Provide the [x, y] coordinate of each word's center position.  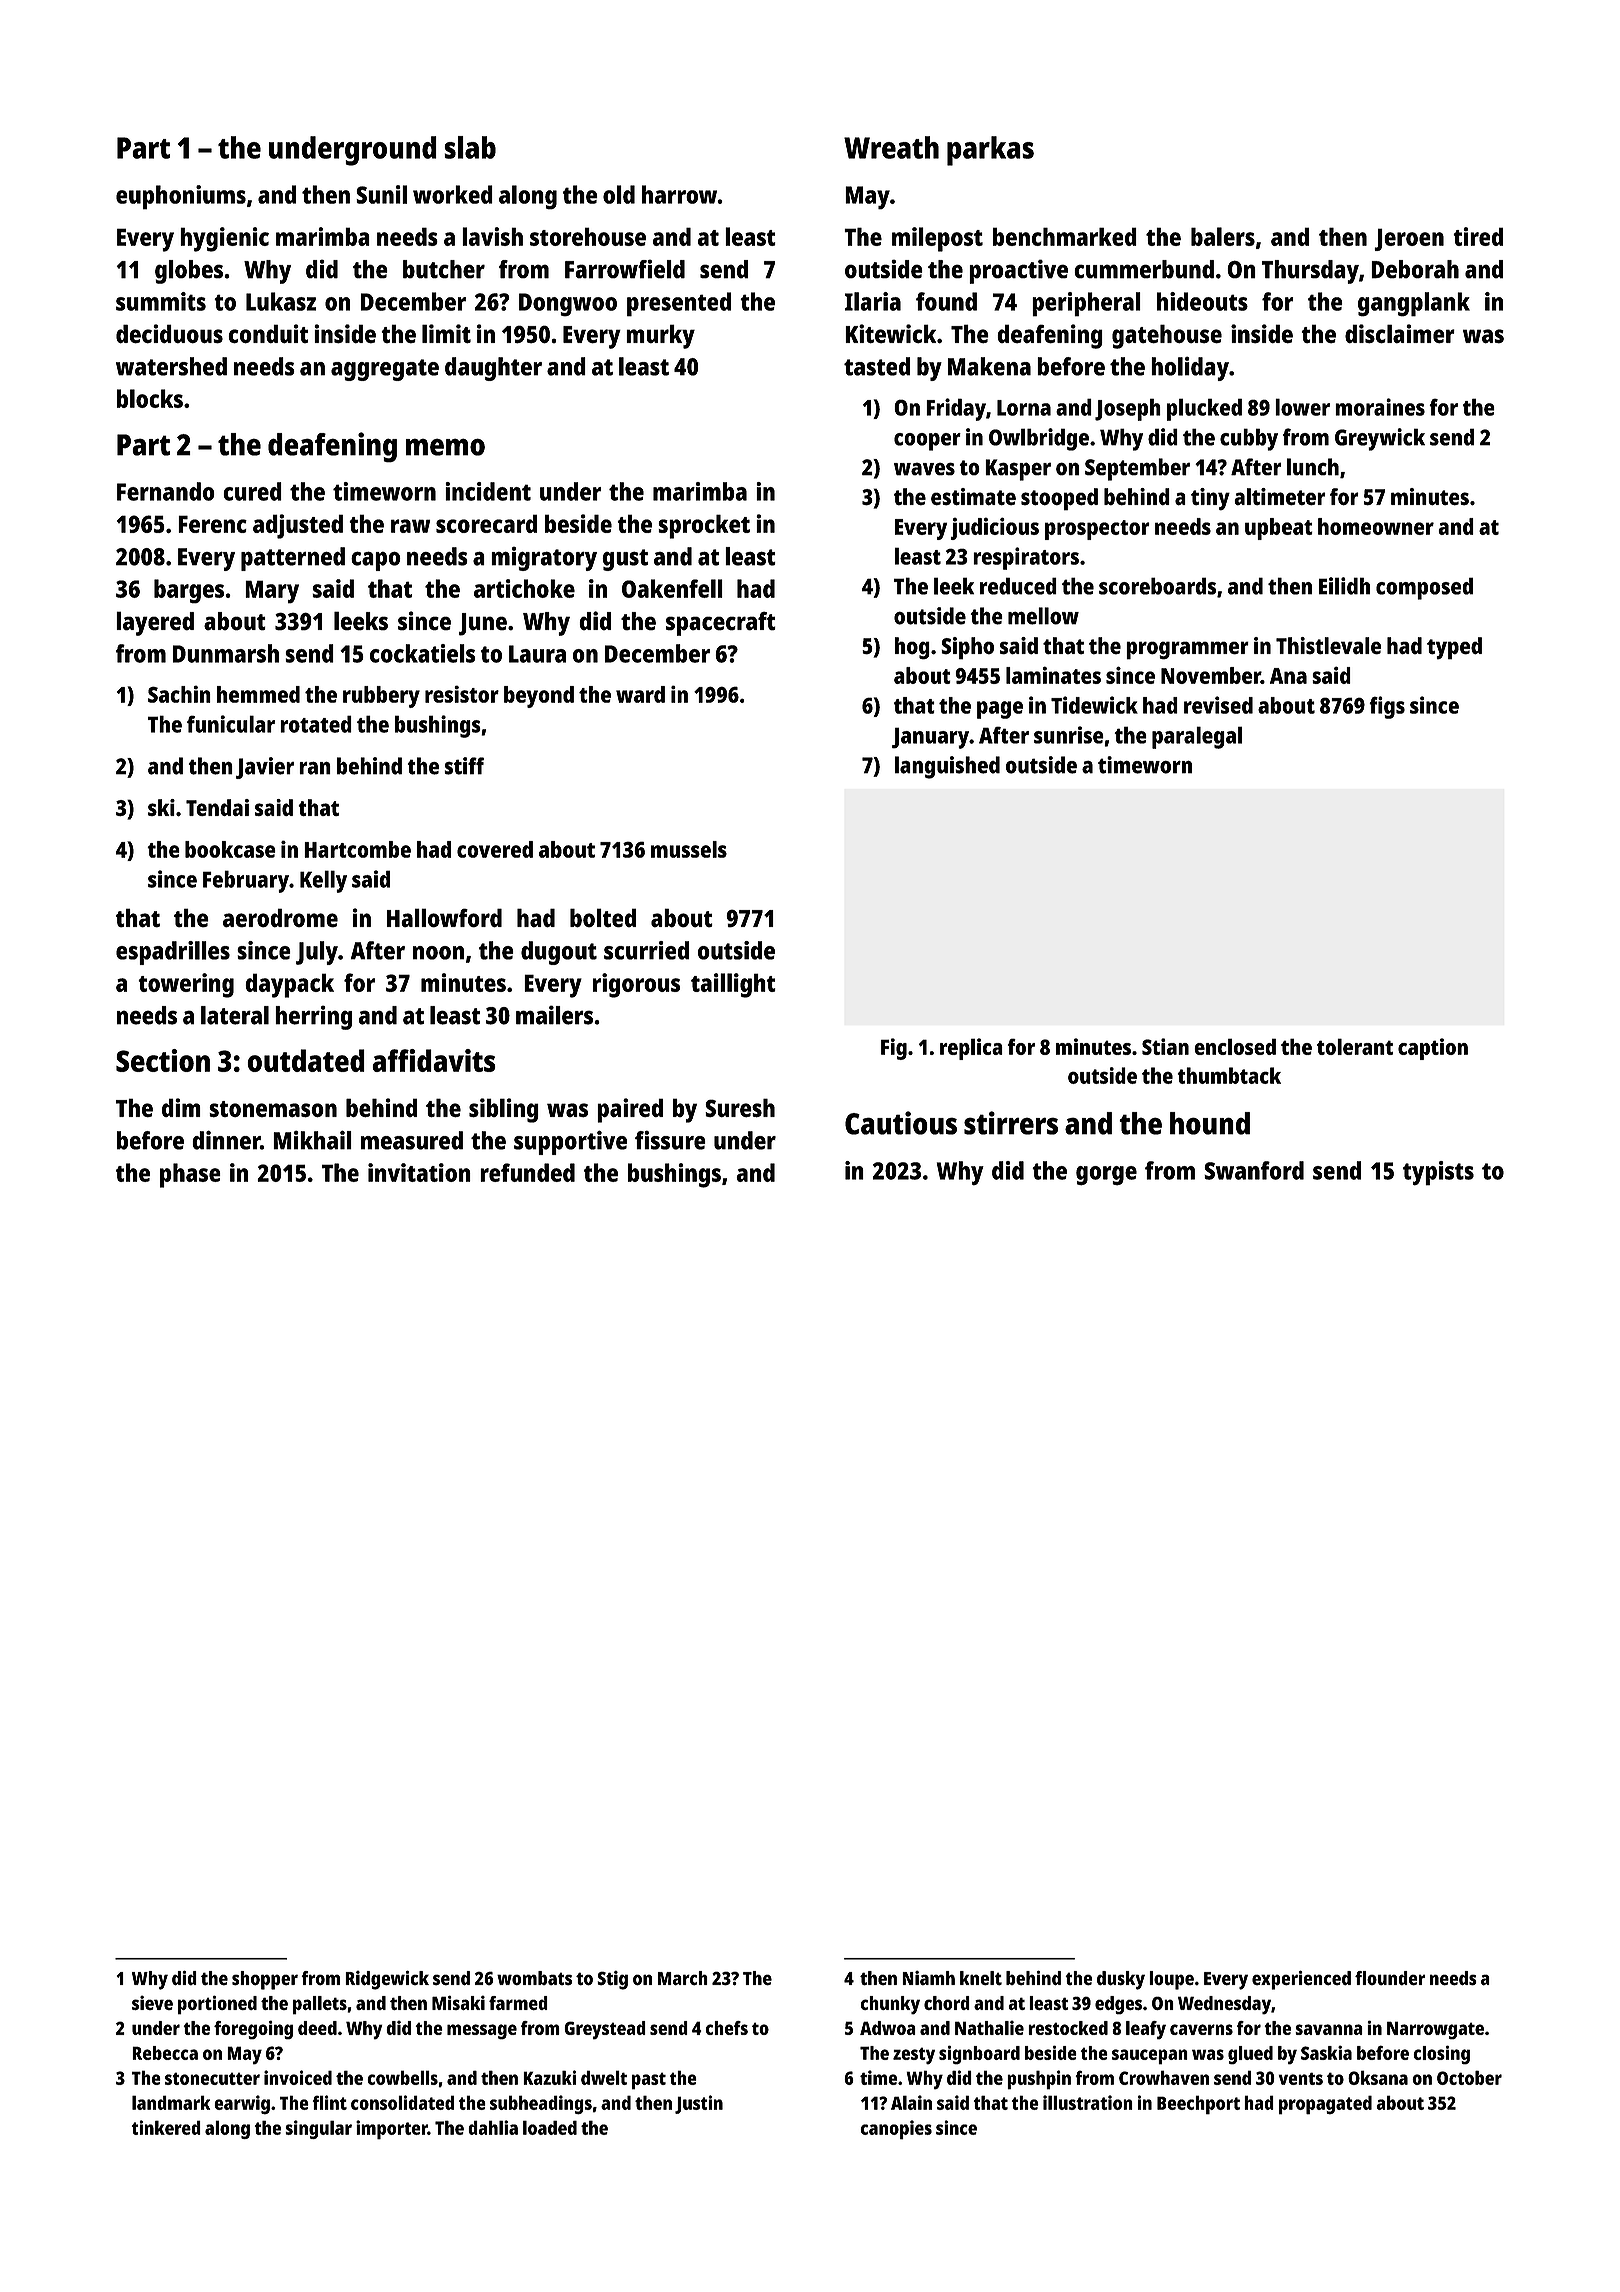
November [1211, 675]
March [683, 1978]
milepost [937, 239]
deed [317, 2028]
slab [470, 147]
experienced [1301, 1980]
